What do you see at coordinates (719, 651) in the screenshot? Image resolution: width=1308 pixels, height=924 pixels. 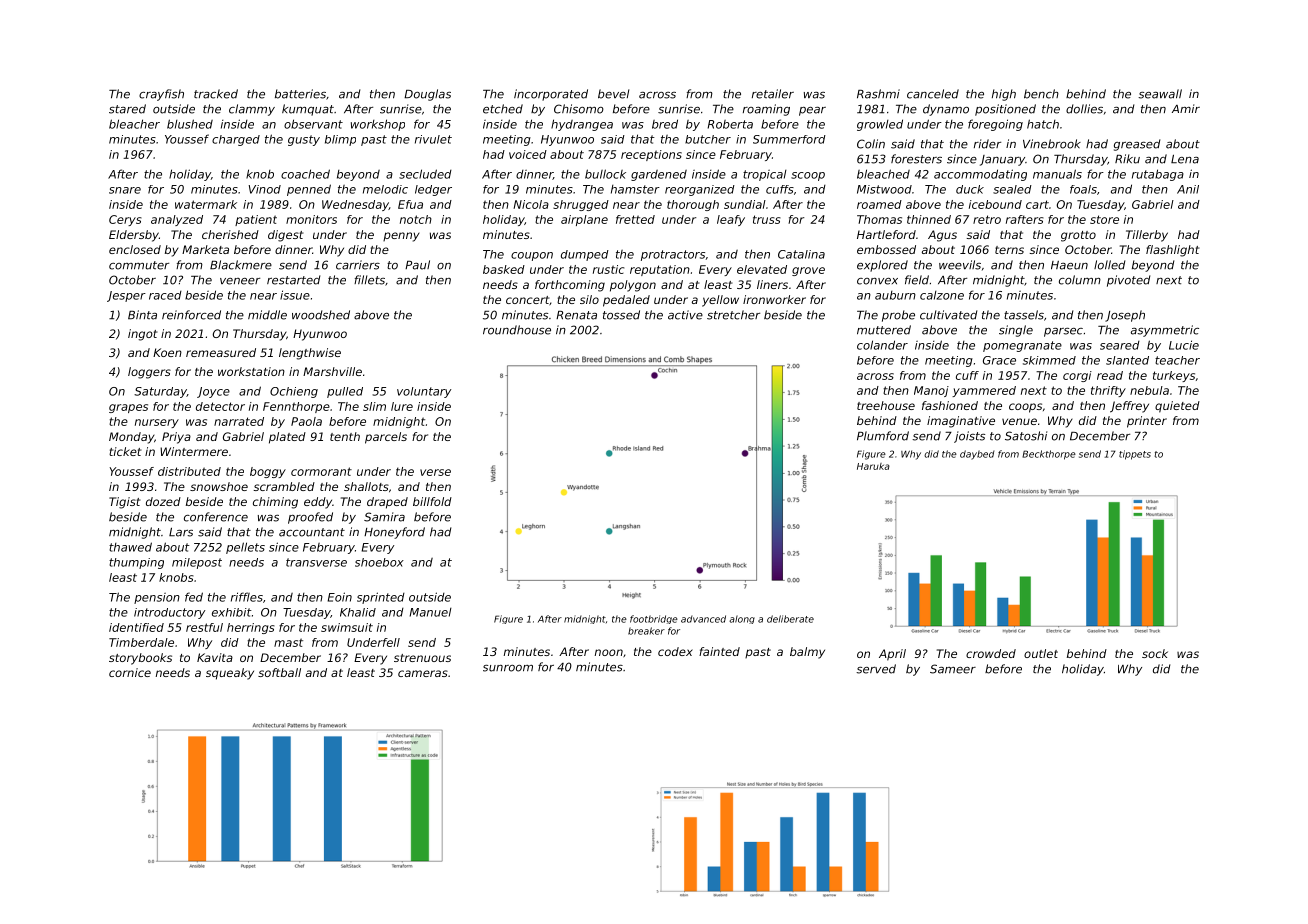 I see `fainted` at bounding box center [719, 651].
